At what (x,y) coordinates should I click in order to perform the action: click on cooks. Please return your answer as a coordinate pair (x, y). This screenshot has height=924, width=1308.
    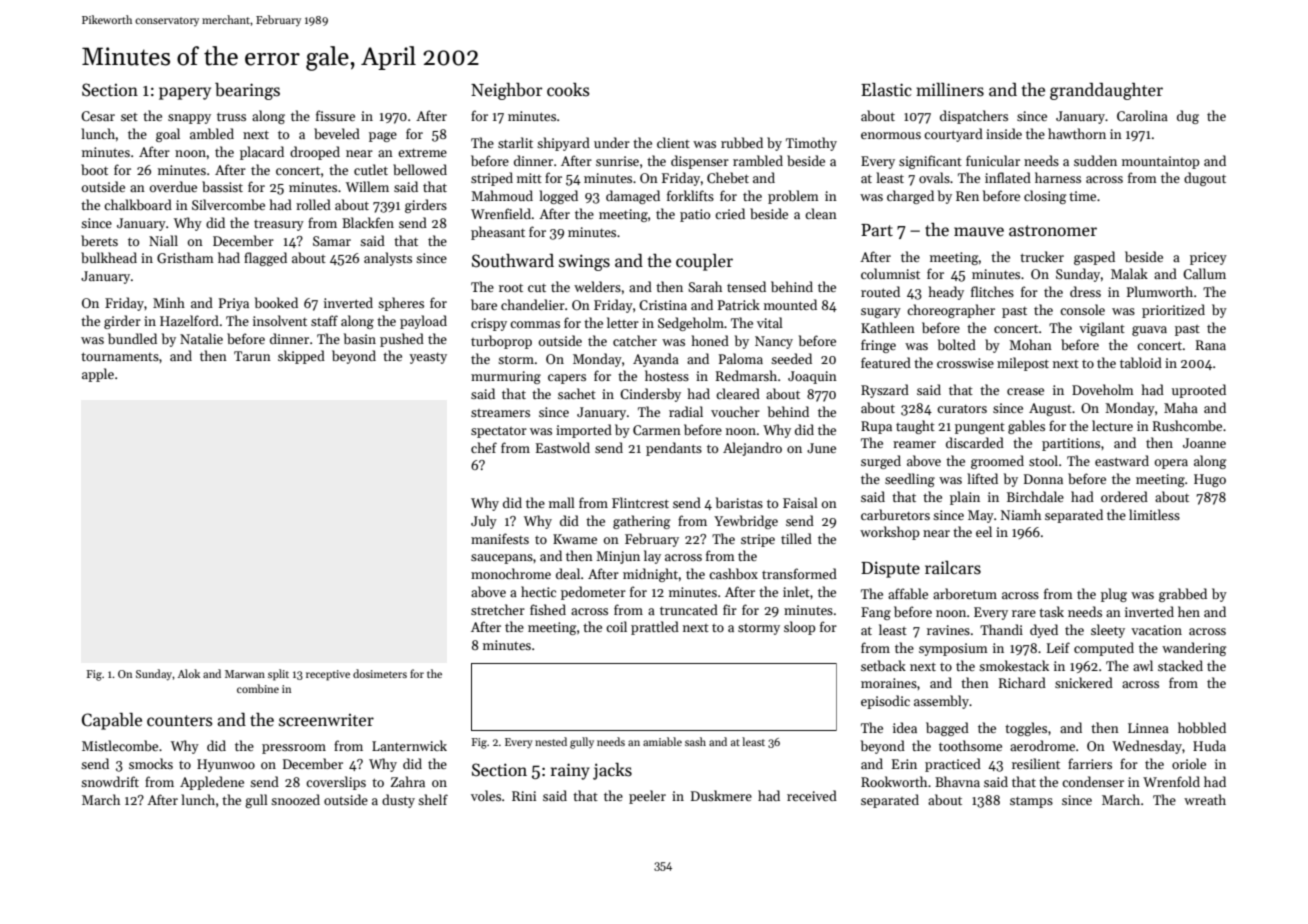
    Looking at the image, I should click on (568, 89).
